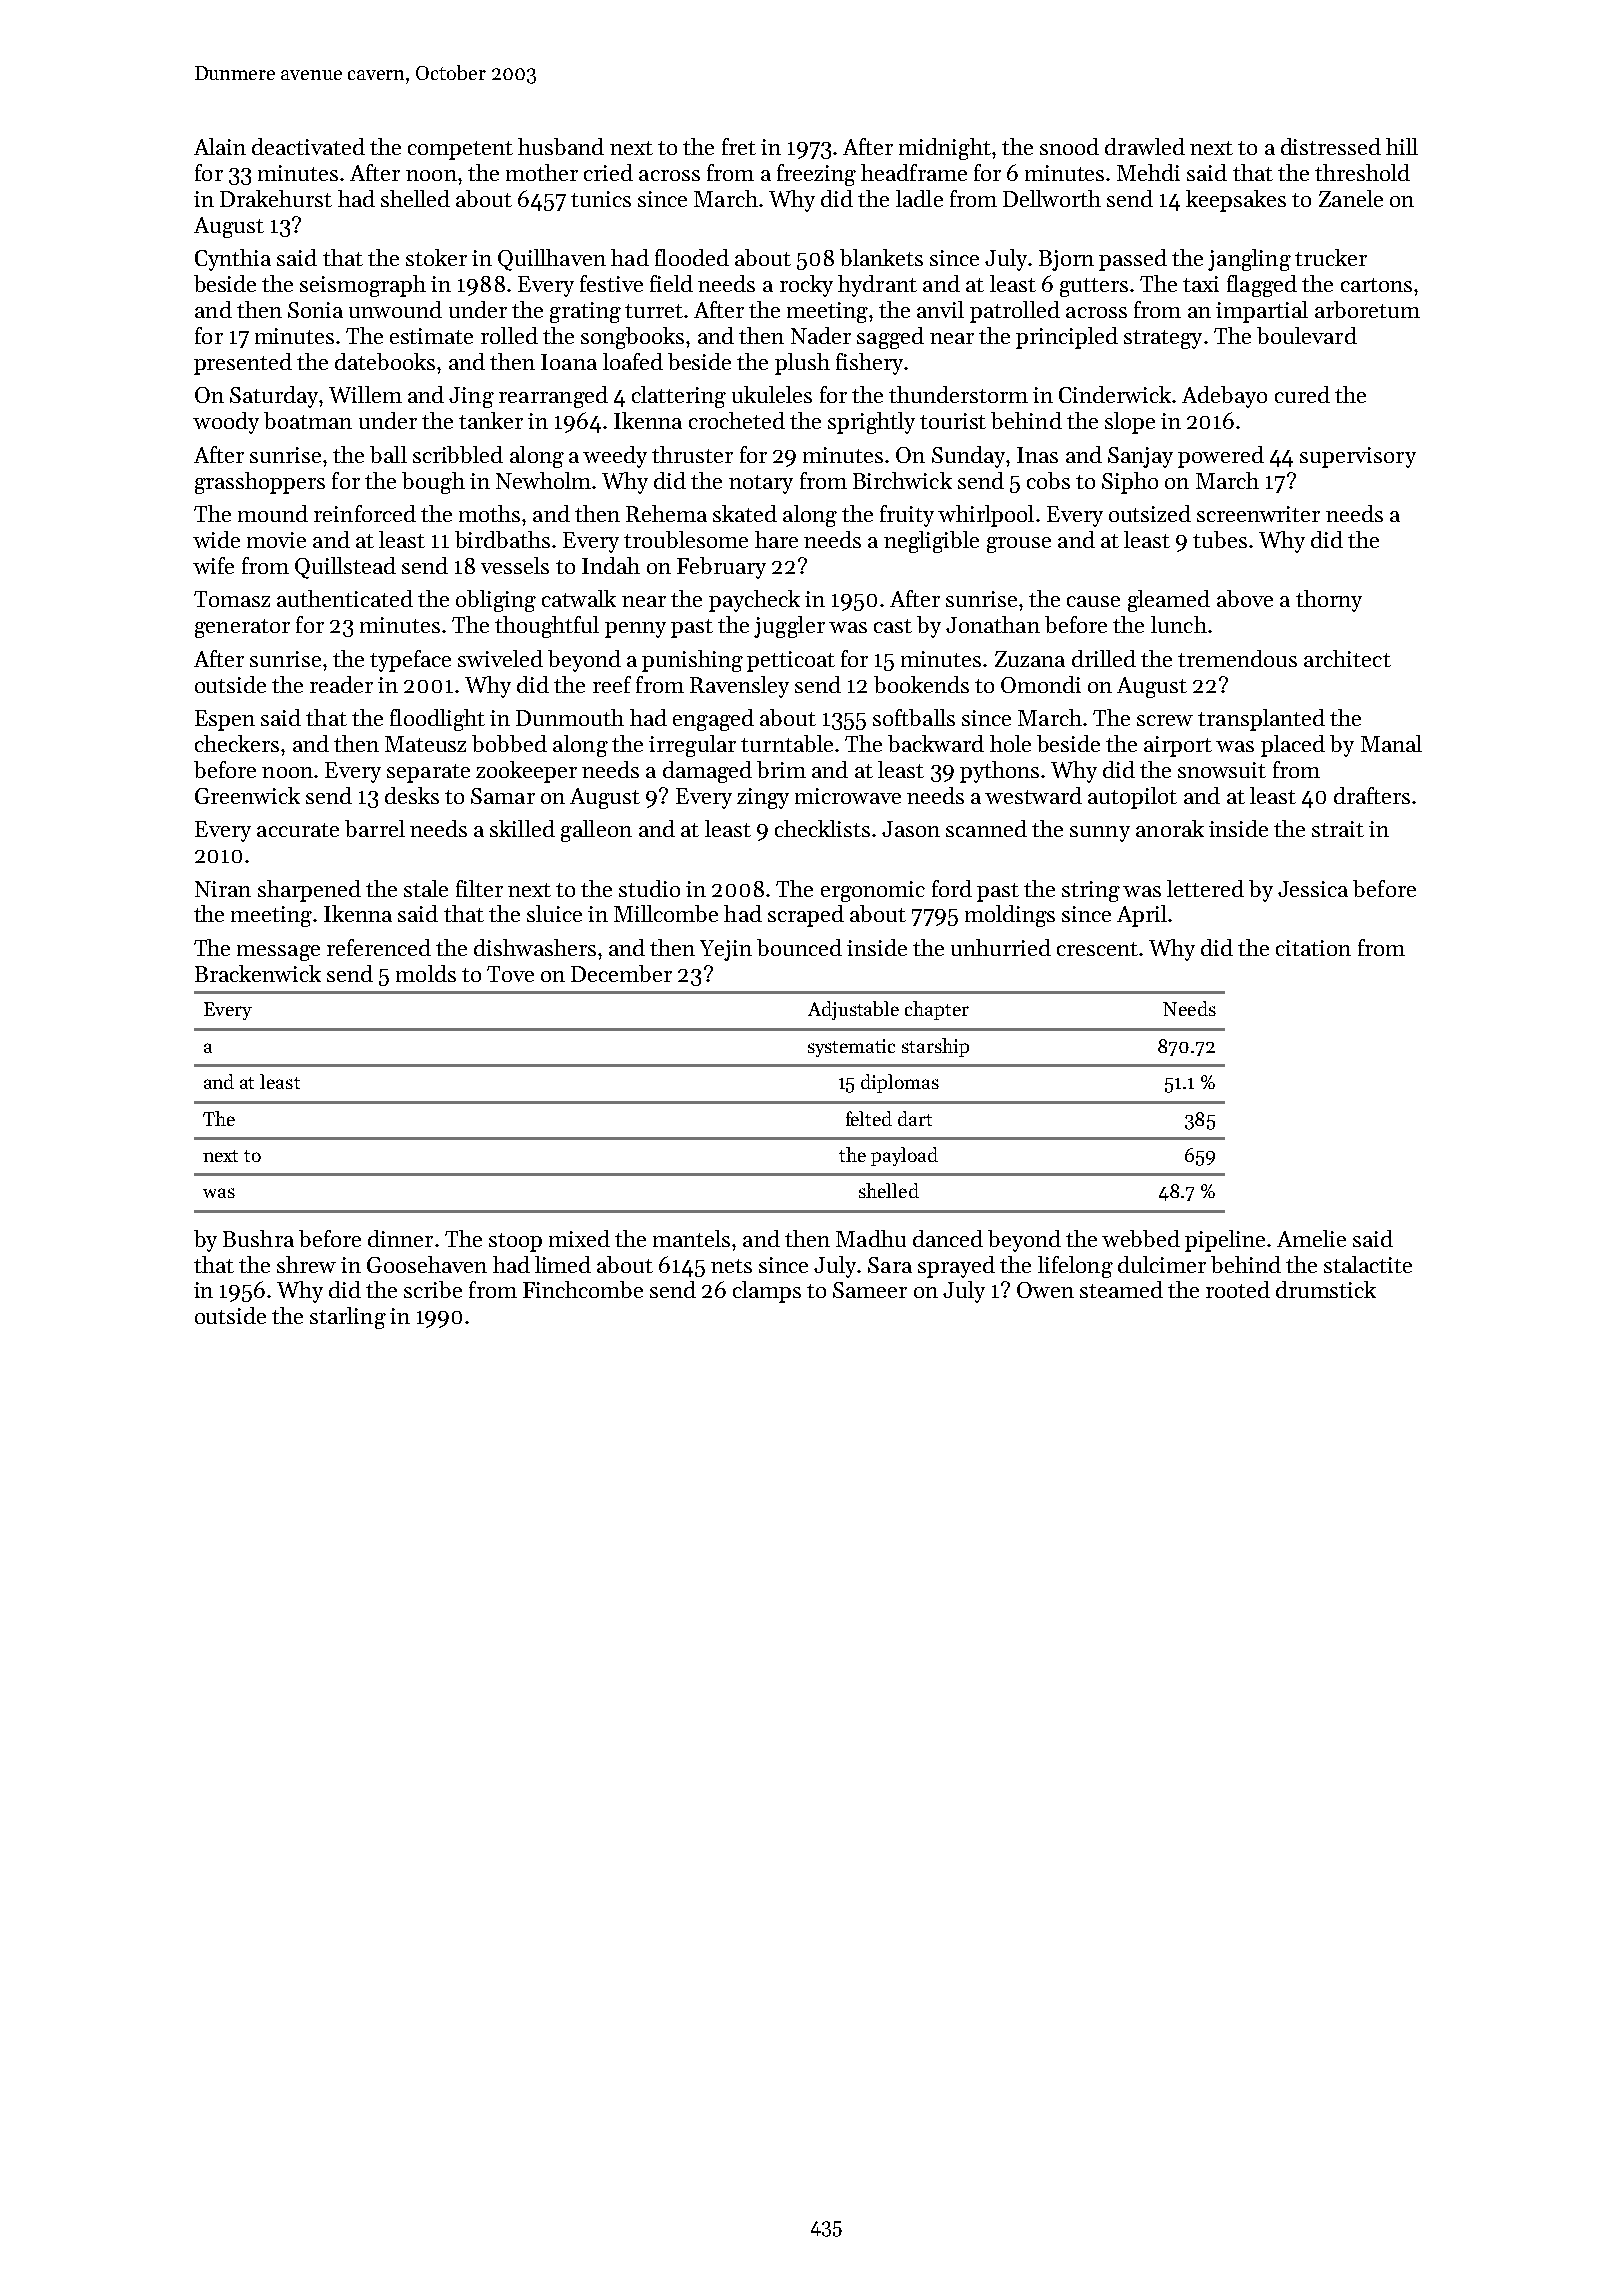  Describe the element at coordinates (1326, 1289) in the screenshot. I see `drumstick` at that location.
